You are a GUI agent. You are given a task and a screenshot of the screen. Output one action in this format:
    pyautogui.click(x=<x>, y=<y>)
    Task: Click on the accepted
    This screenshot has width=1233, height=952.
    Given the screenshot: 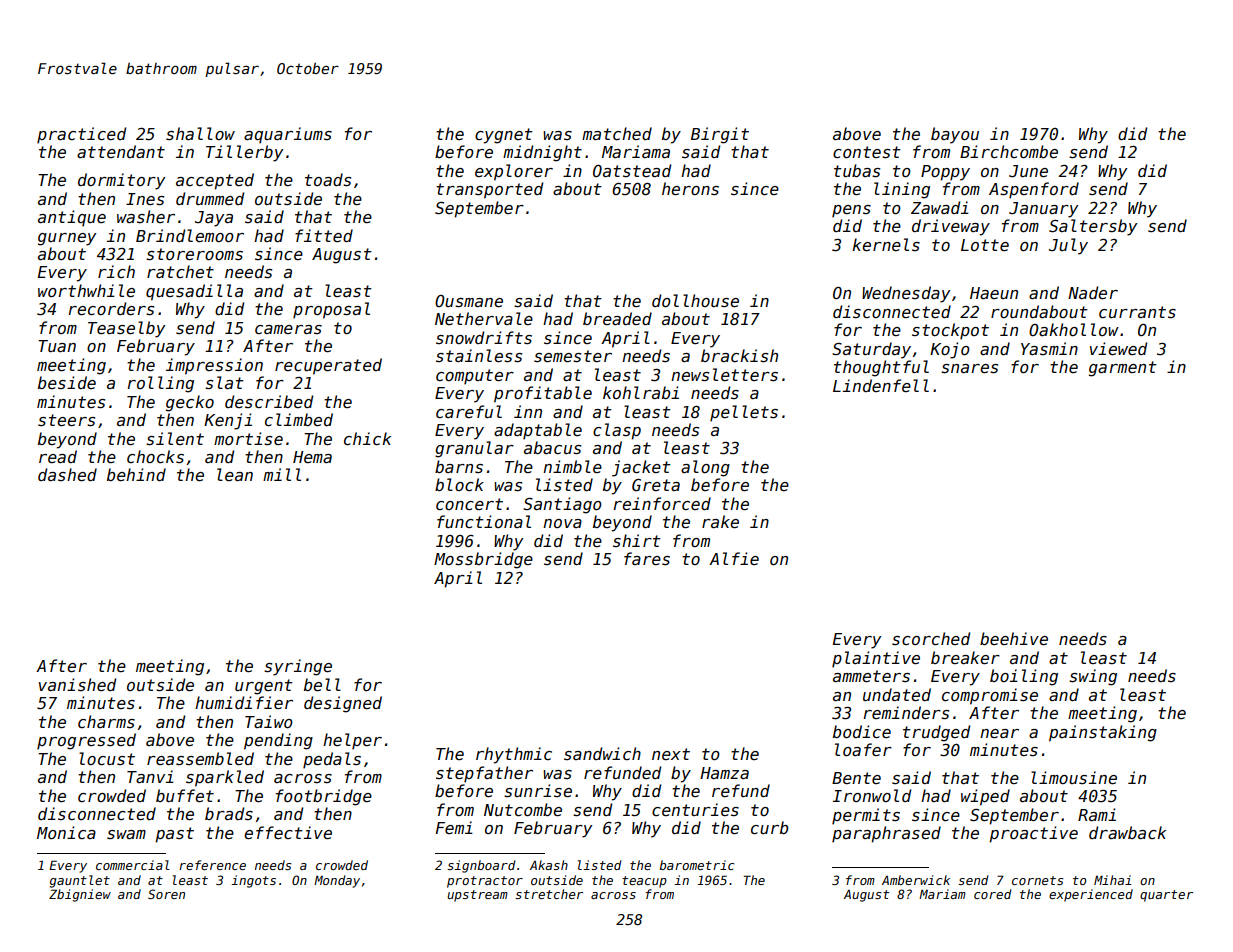 What is the action you would take?
    pyautogui.click(x=215, y=181)
